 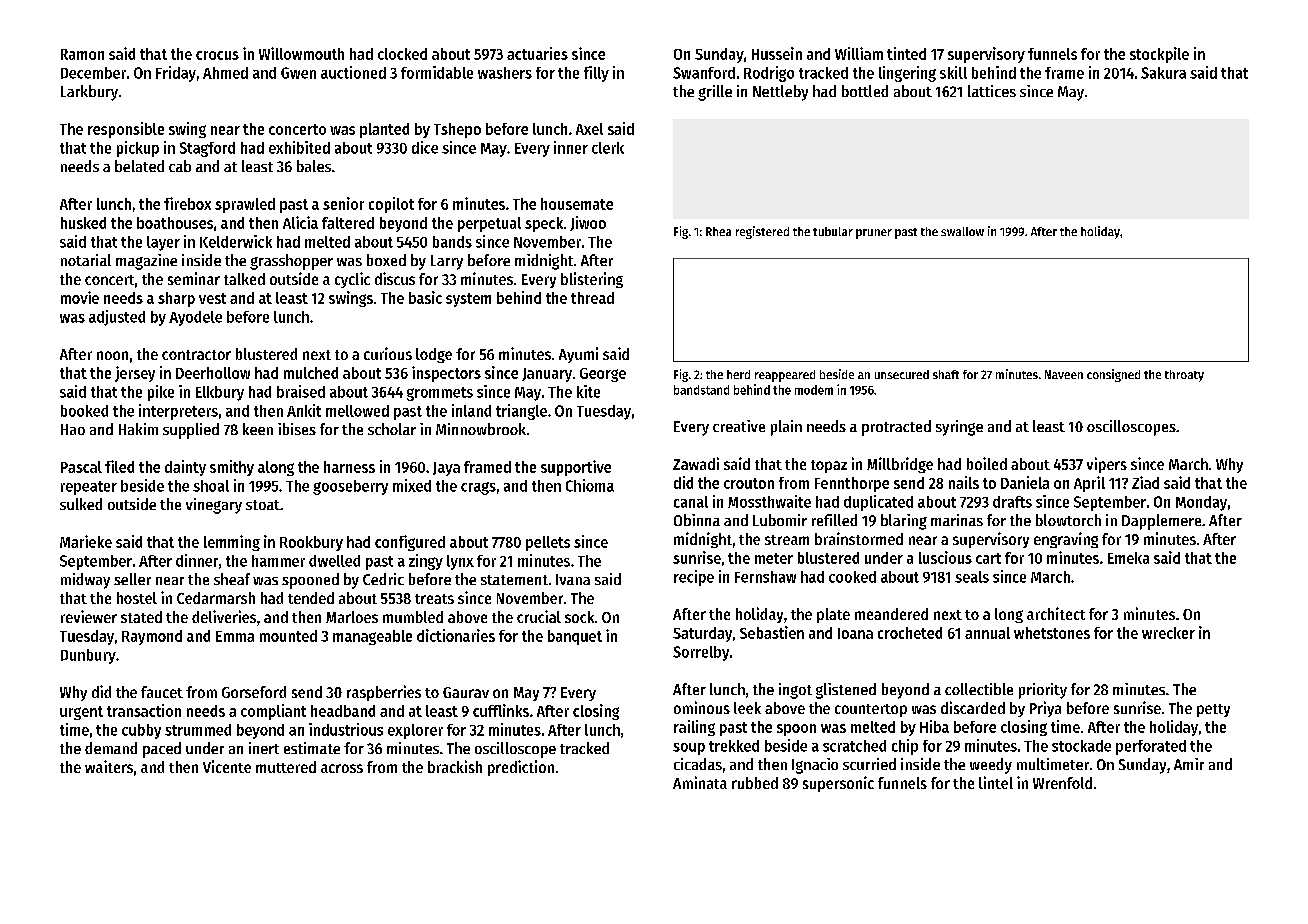 I want to click on thread, so click(x=592, y=298).
